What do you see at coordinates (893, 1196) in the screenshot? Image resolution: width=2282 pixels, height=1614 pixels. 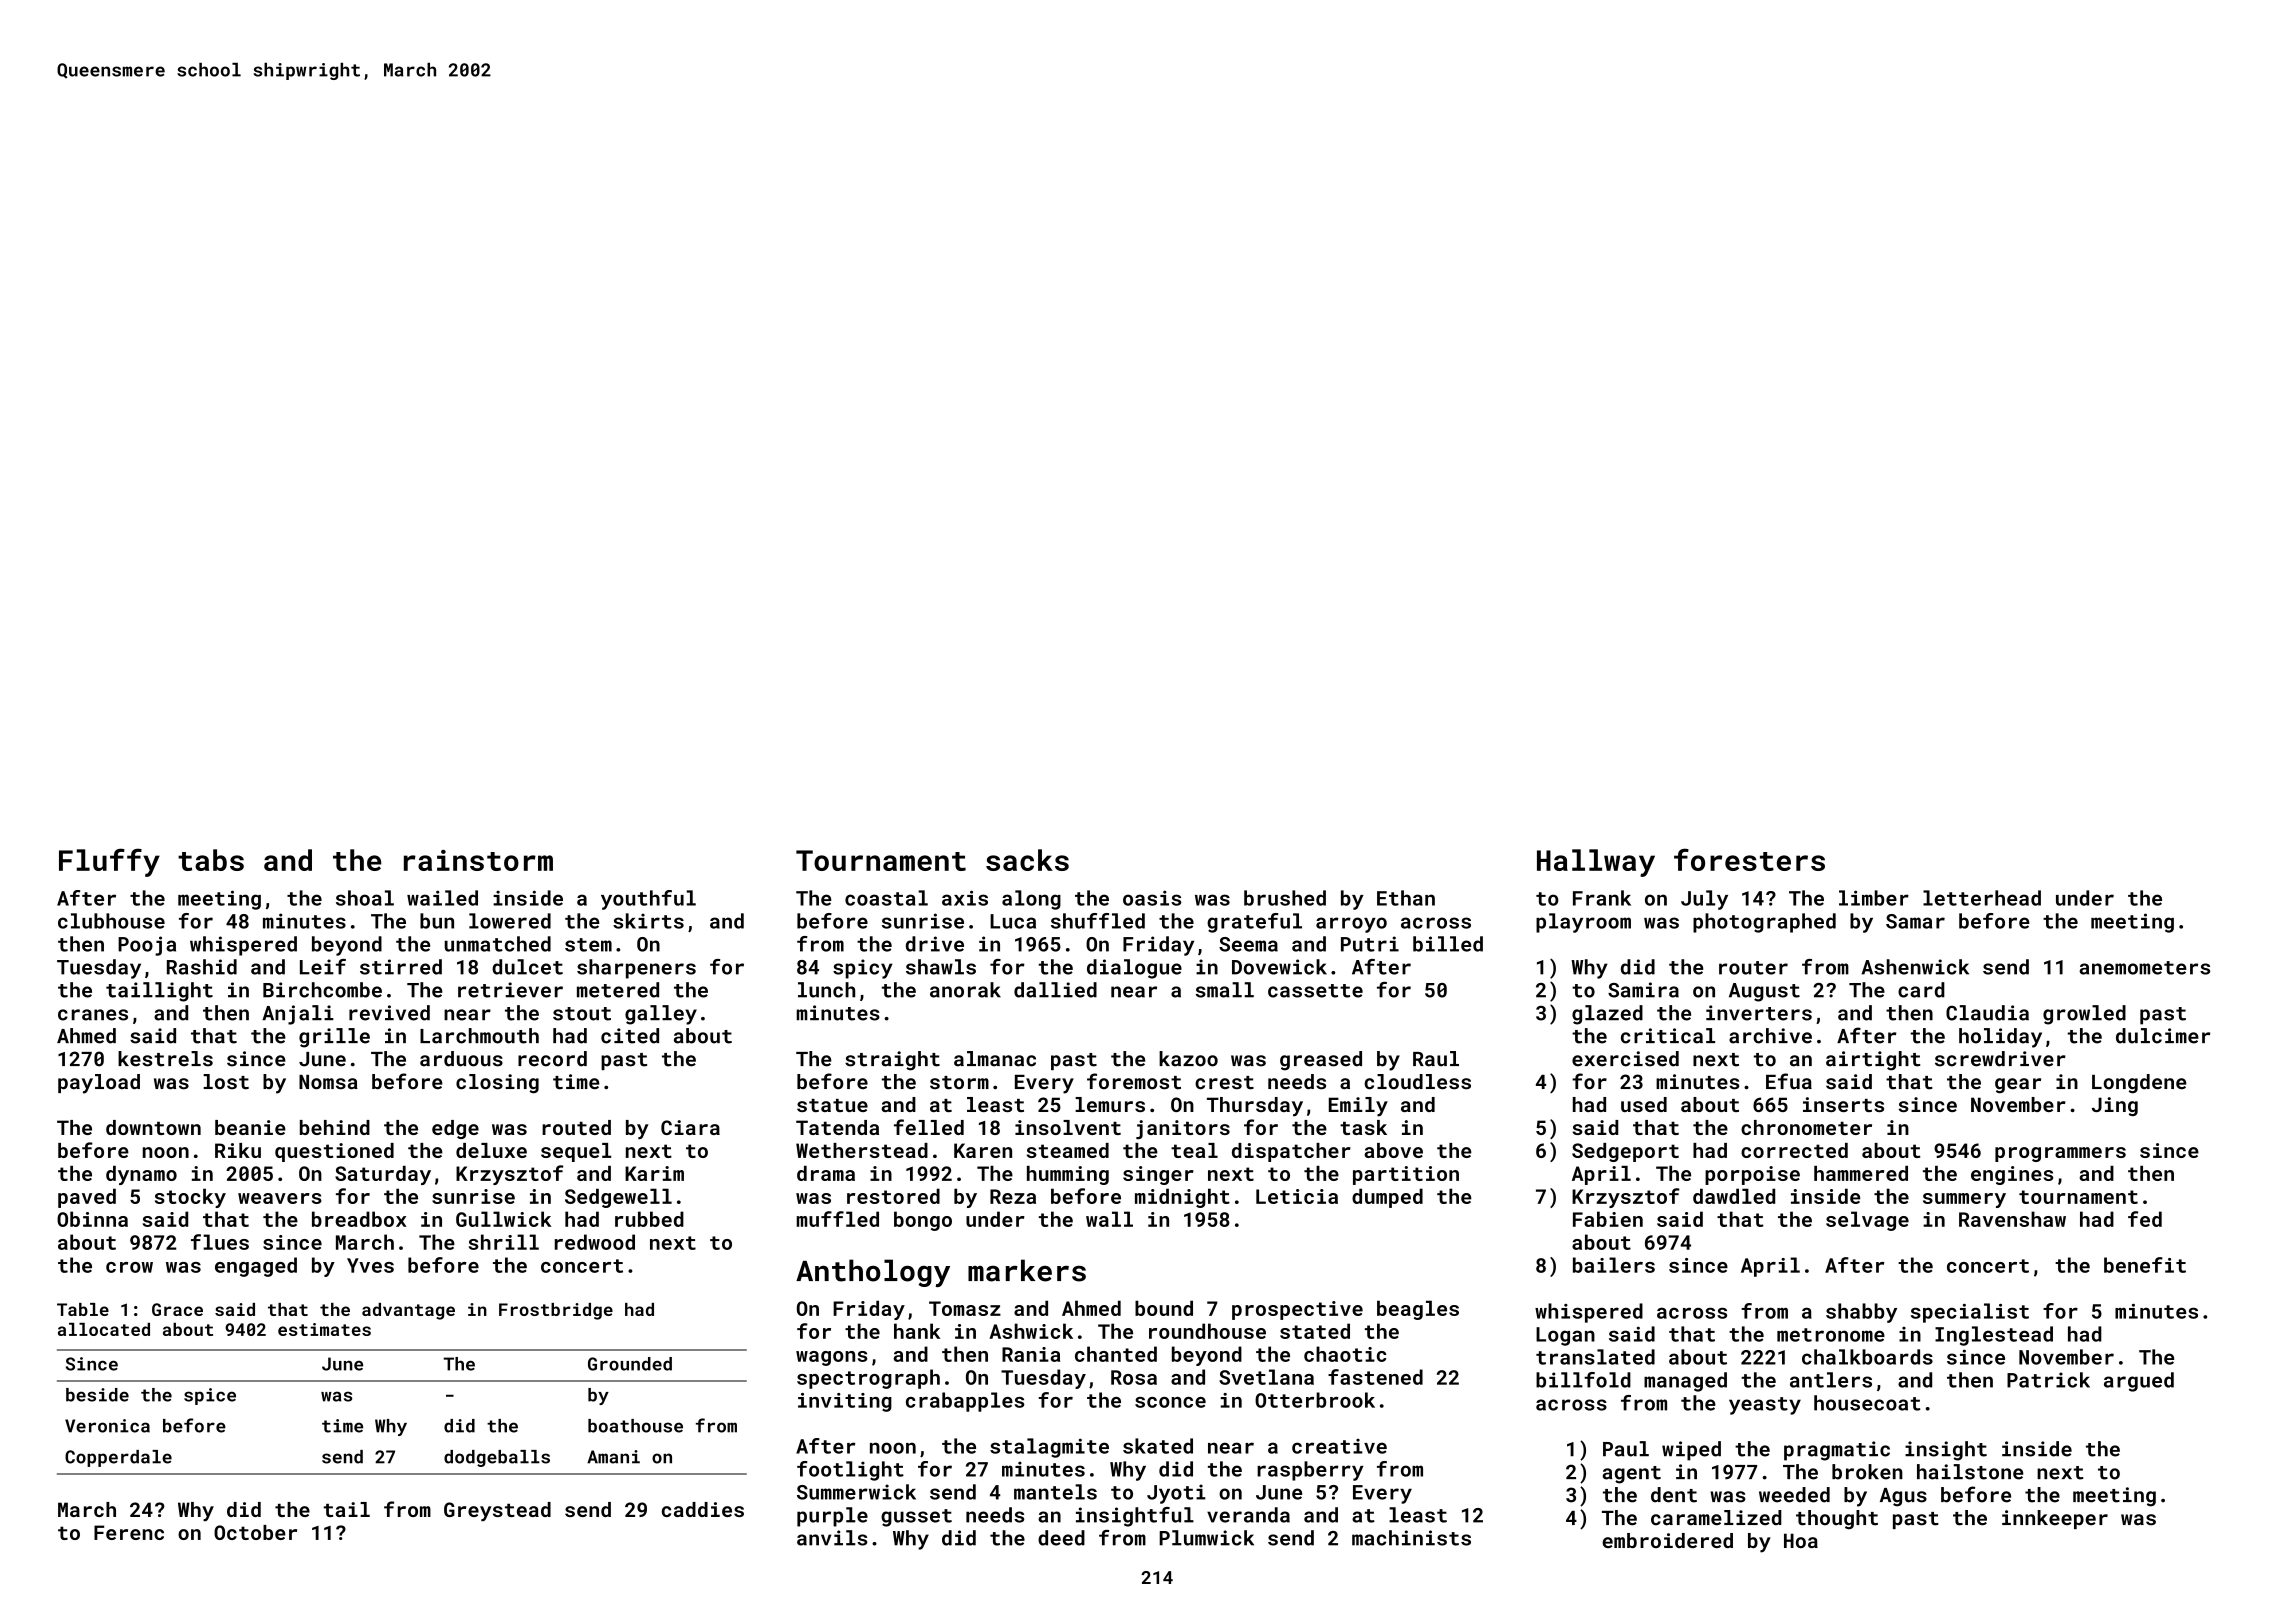 I see `restored` at bounding box center [893, 1196].
